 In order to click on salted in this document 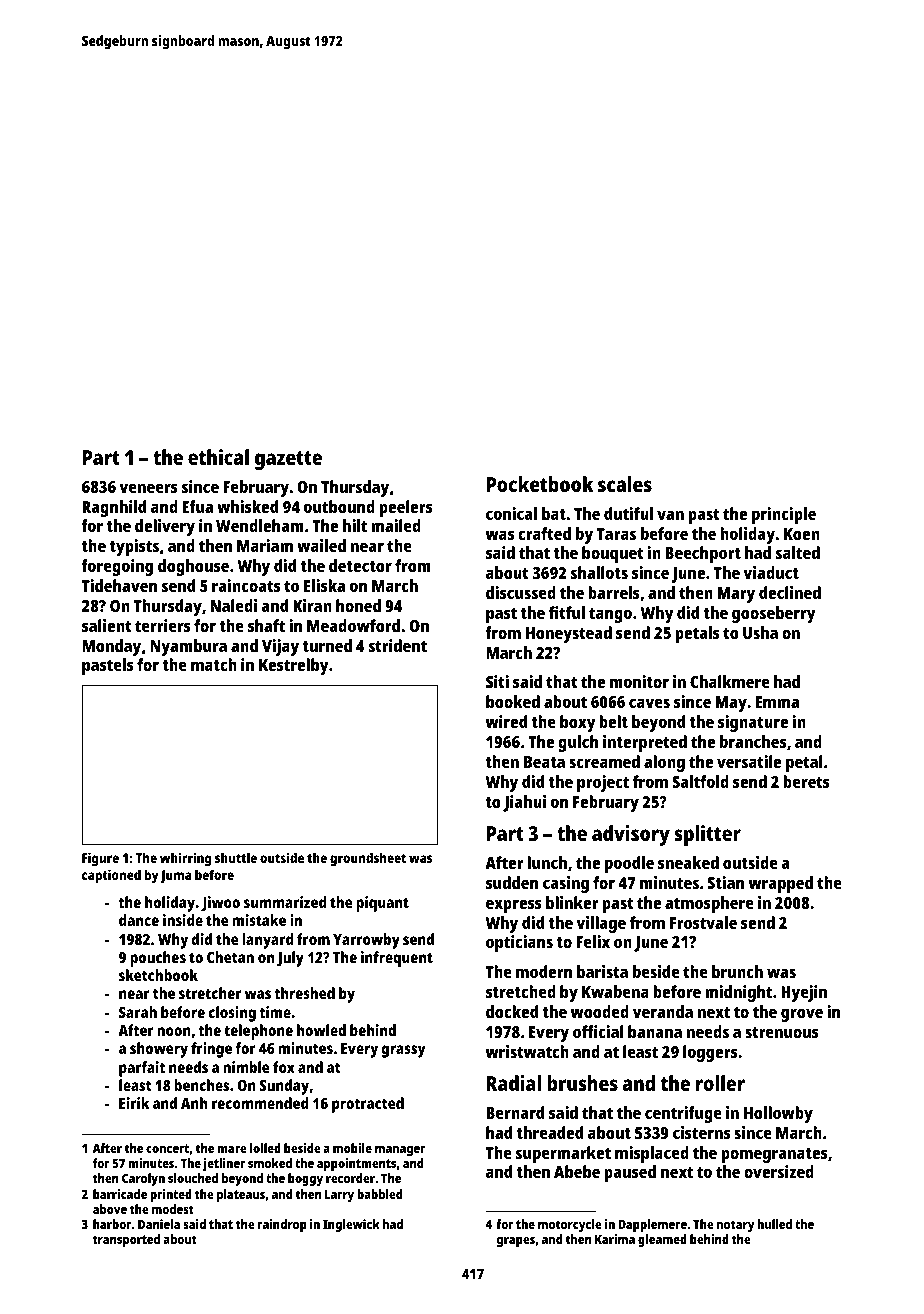, I will do `click(798, 552)`.
